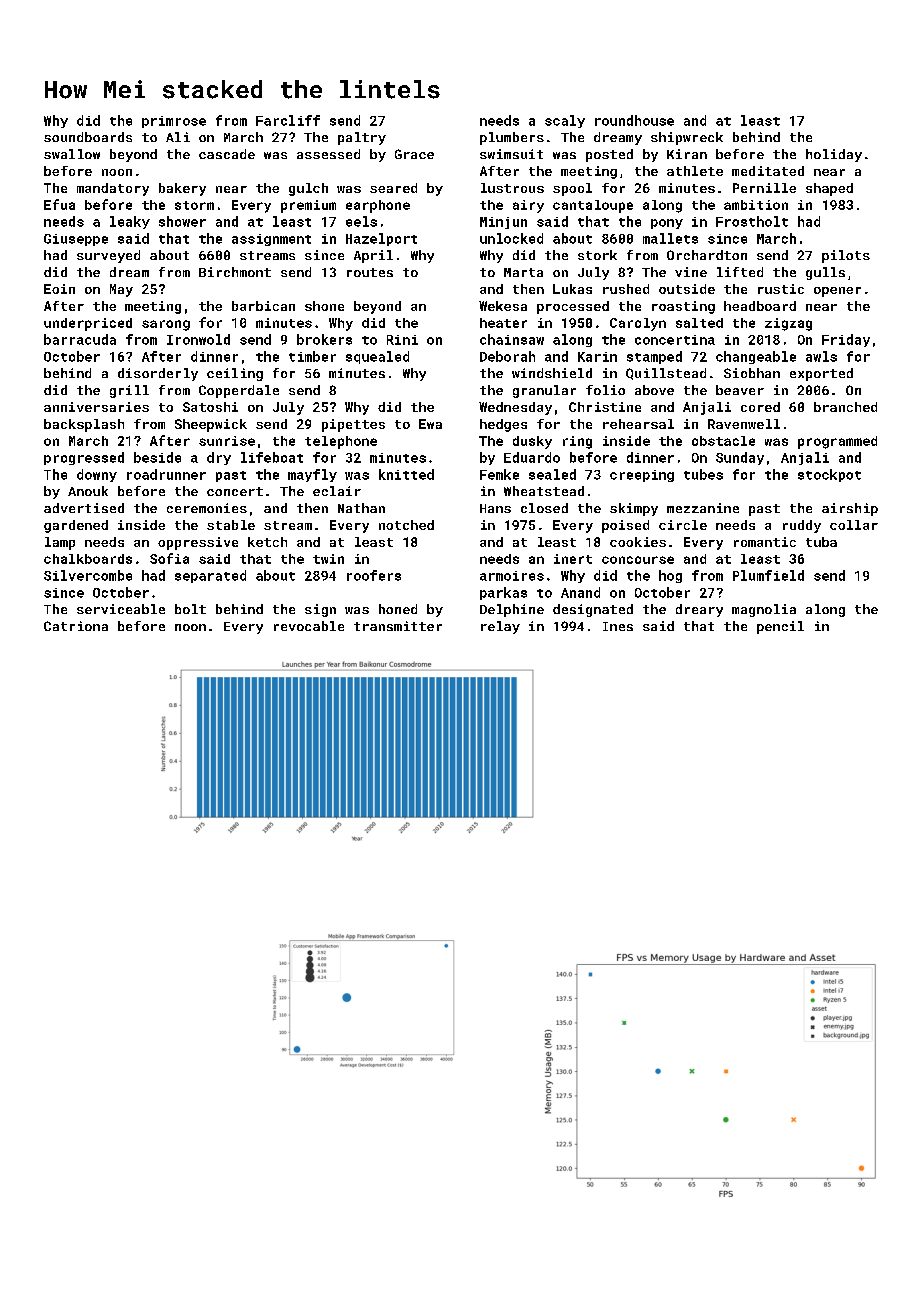 This screenshot has width=924, height=1308. I want to click on Orchardton, so click(707, 255).
